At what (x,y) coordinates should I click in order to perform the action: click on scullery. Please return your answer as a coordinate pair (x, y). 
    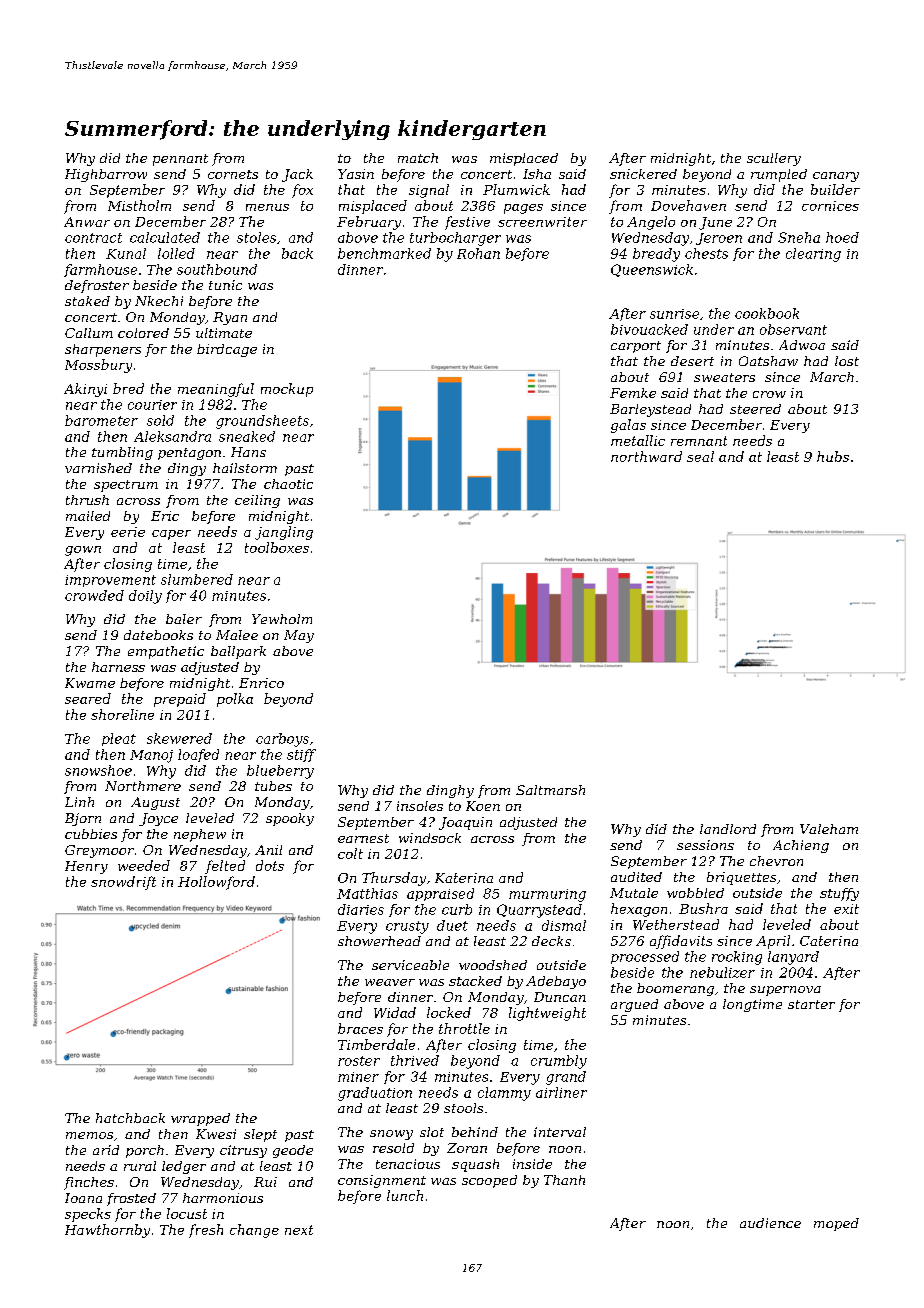
    Looking at the image, I should click on (774, 159).
